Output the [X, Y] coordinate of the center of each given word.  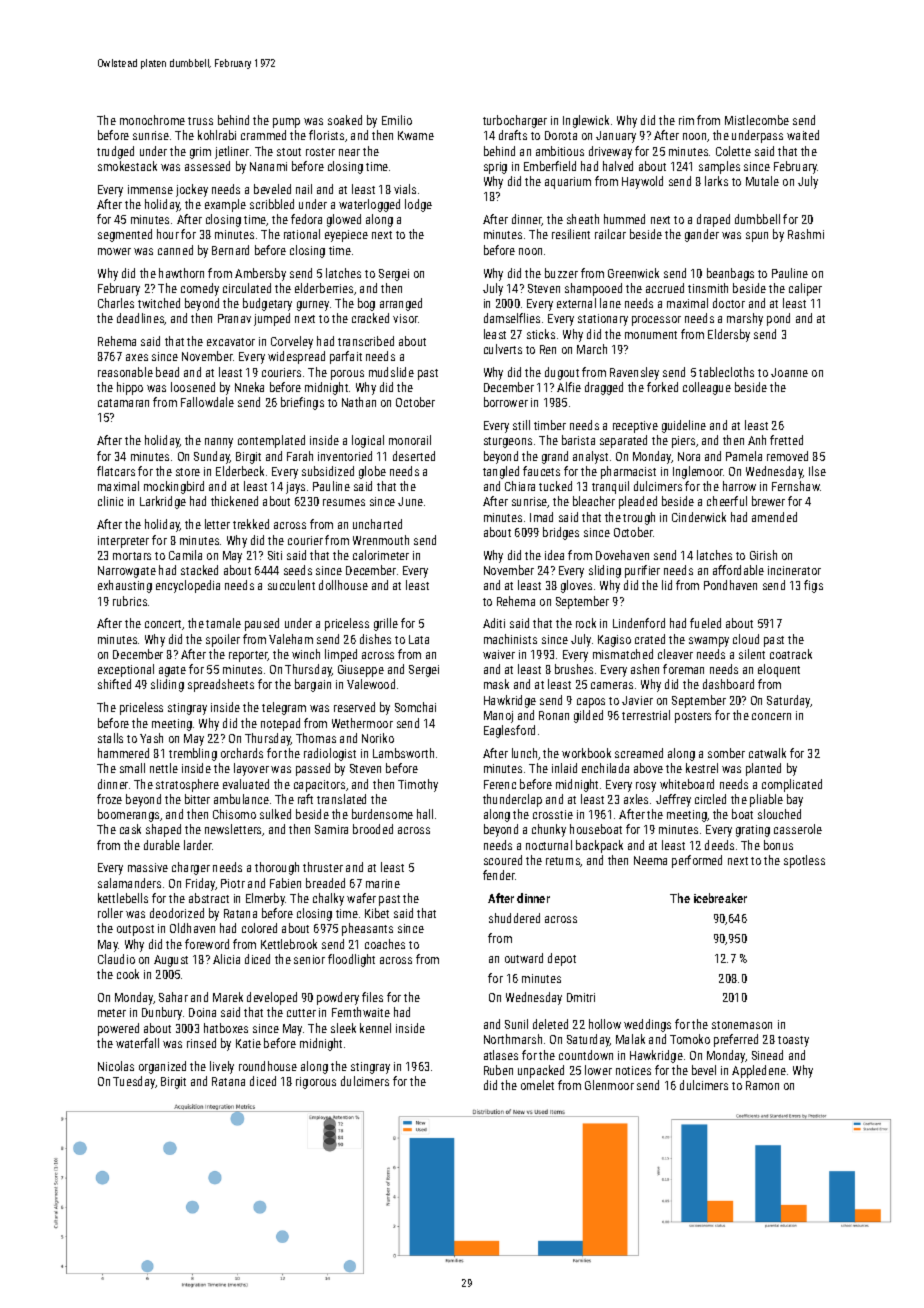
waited [803, 135]
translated [341, 799]
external [576, 303]
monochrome [152, 120]
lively [222, 1067]
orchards [242, 753]
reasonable [125, 372]
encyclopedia [188, 586]
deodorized [177, 913]
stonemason [742, 1025]
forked [662, 387]
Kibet [377, 913]
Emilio [397, 120]
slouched [779, 814]
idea [554, 555]
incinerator [794, 570]
